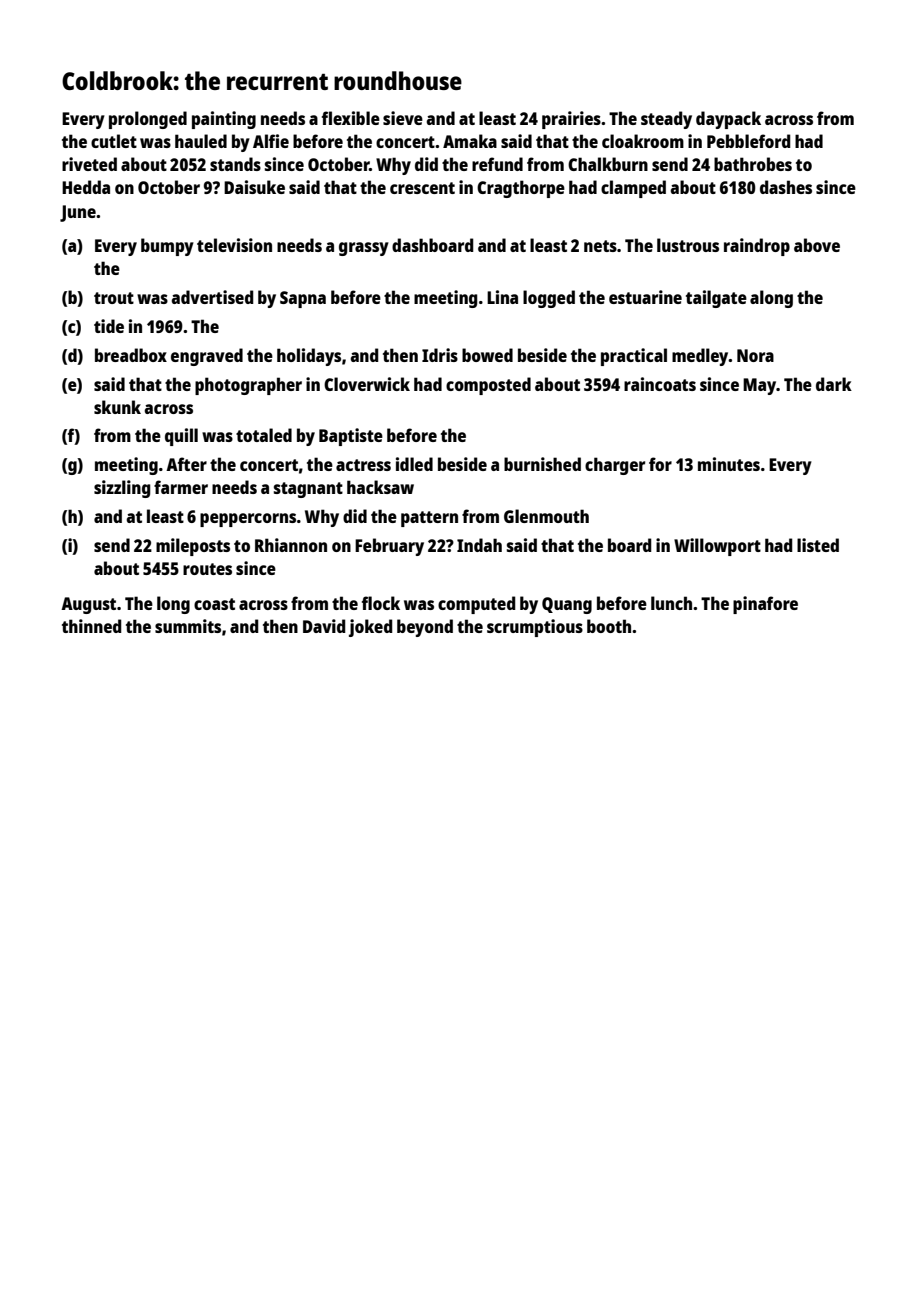  What do you see at coordinates (188, 626) in the page?
I see `summits` at bounding box center [188, 626].
